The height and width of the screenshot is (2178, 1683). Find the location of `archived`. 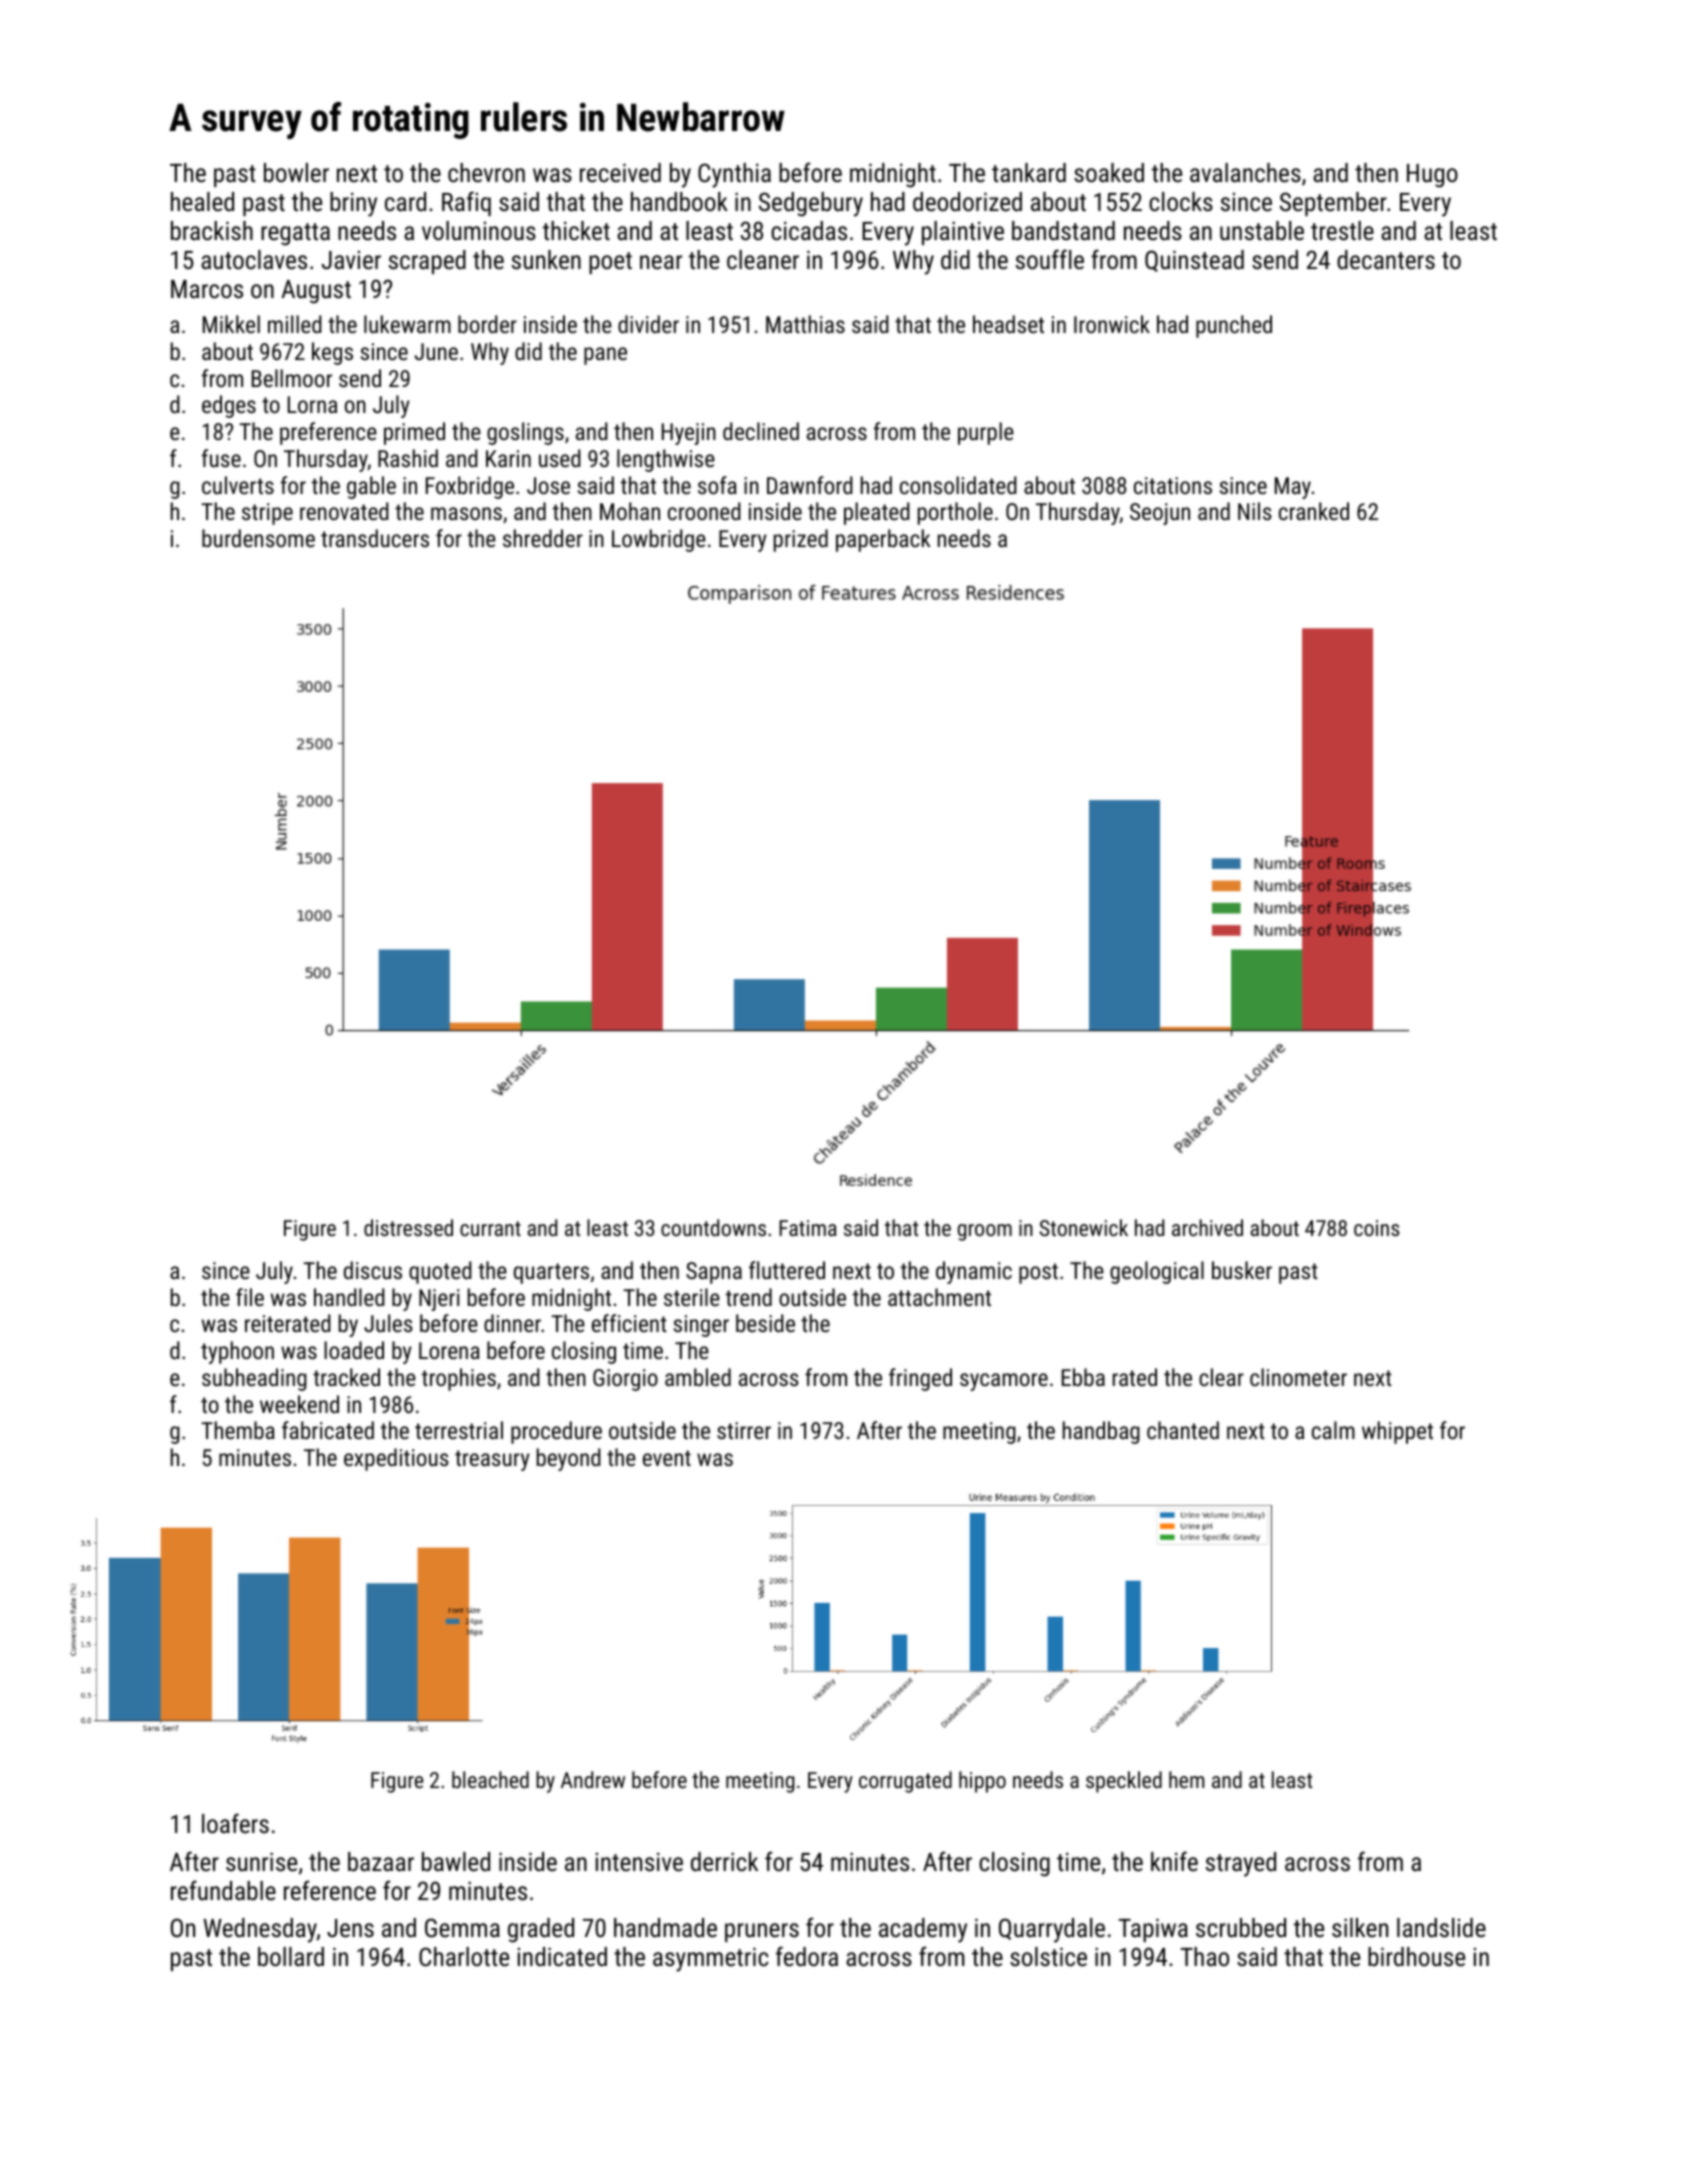

archived is located at coordinates (1207, 1227).
